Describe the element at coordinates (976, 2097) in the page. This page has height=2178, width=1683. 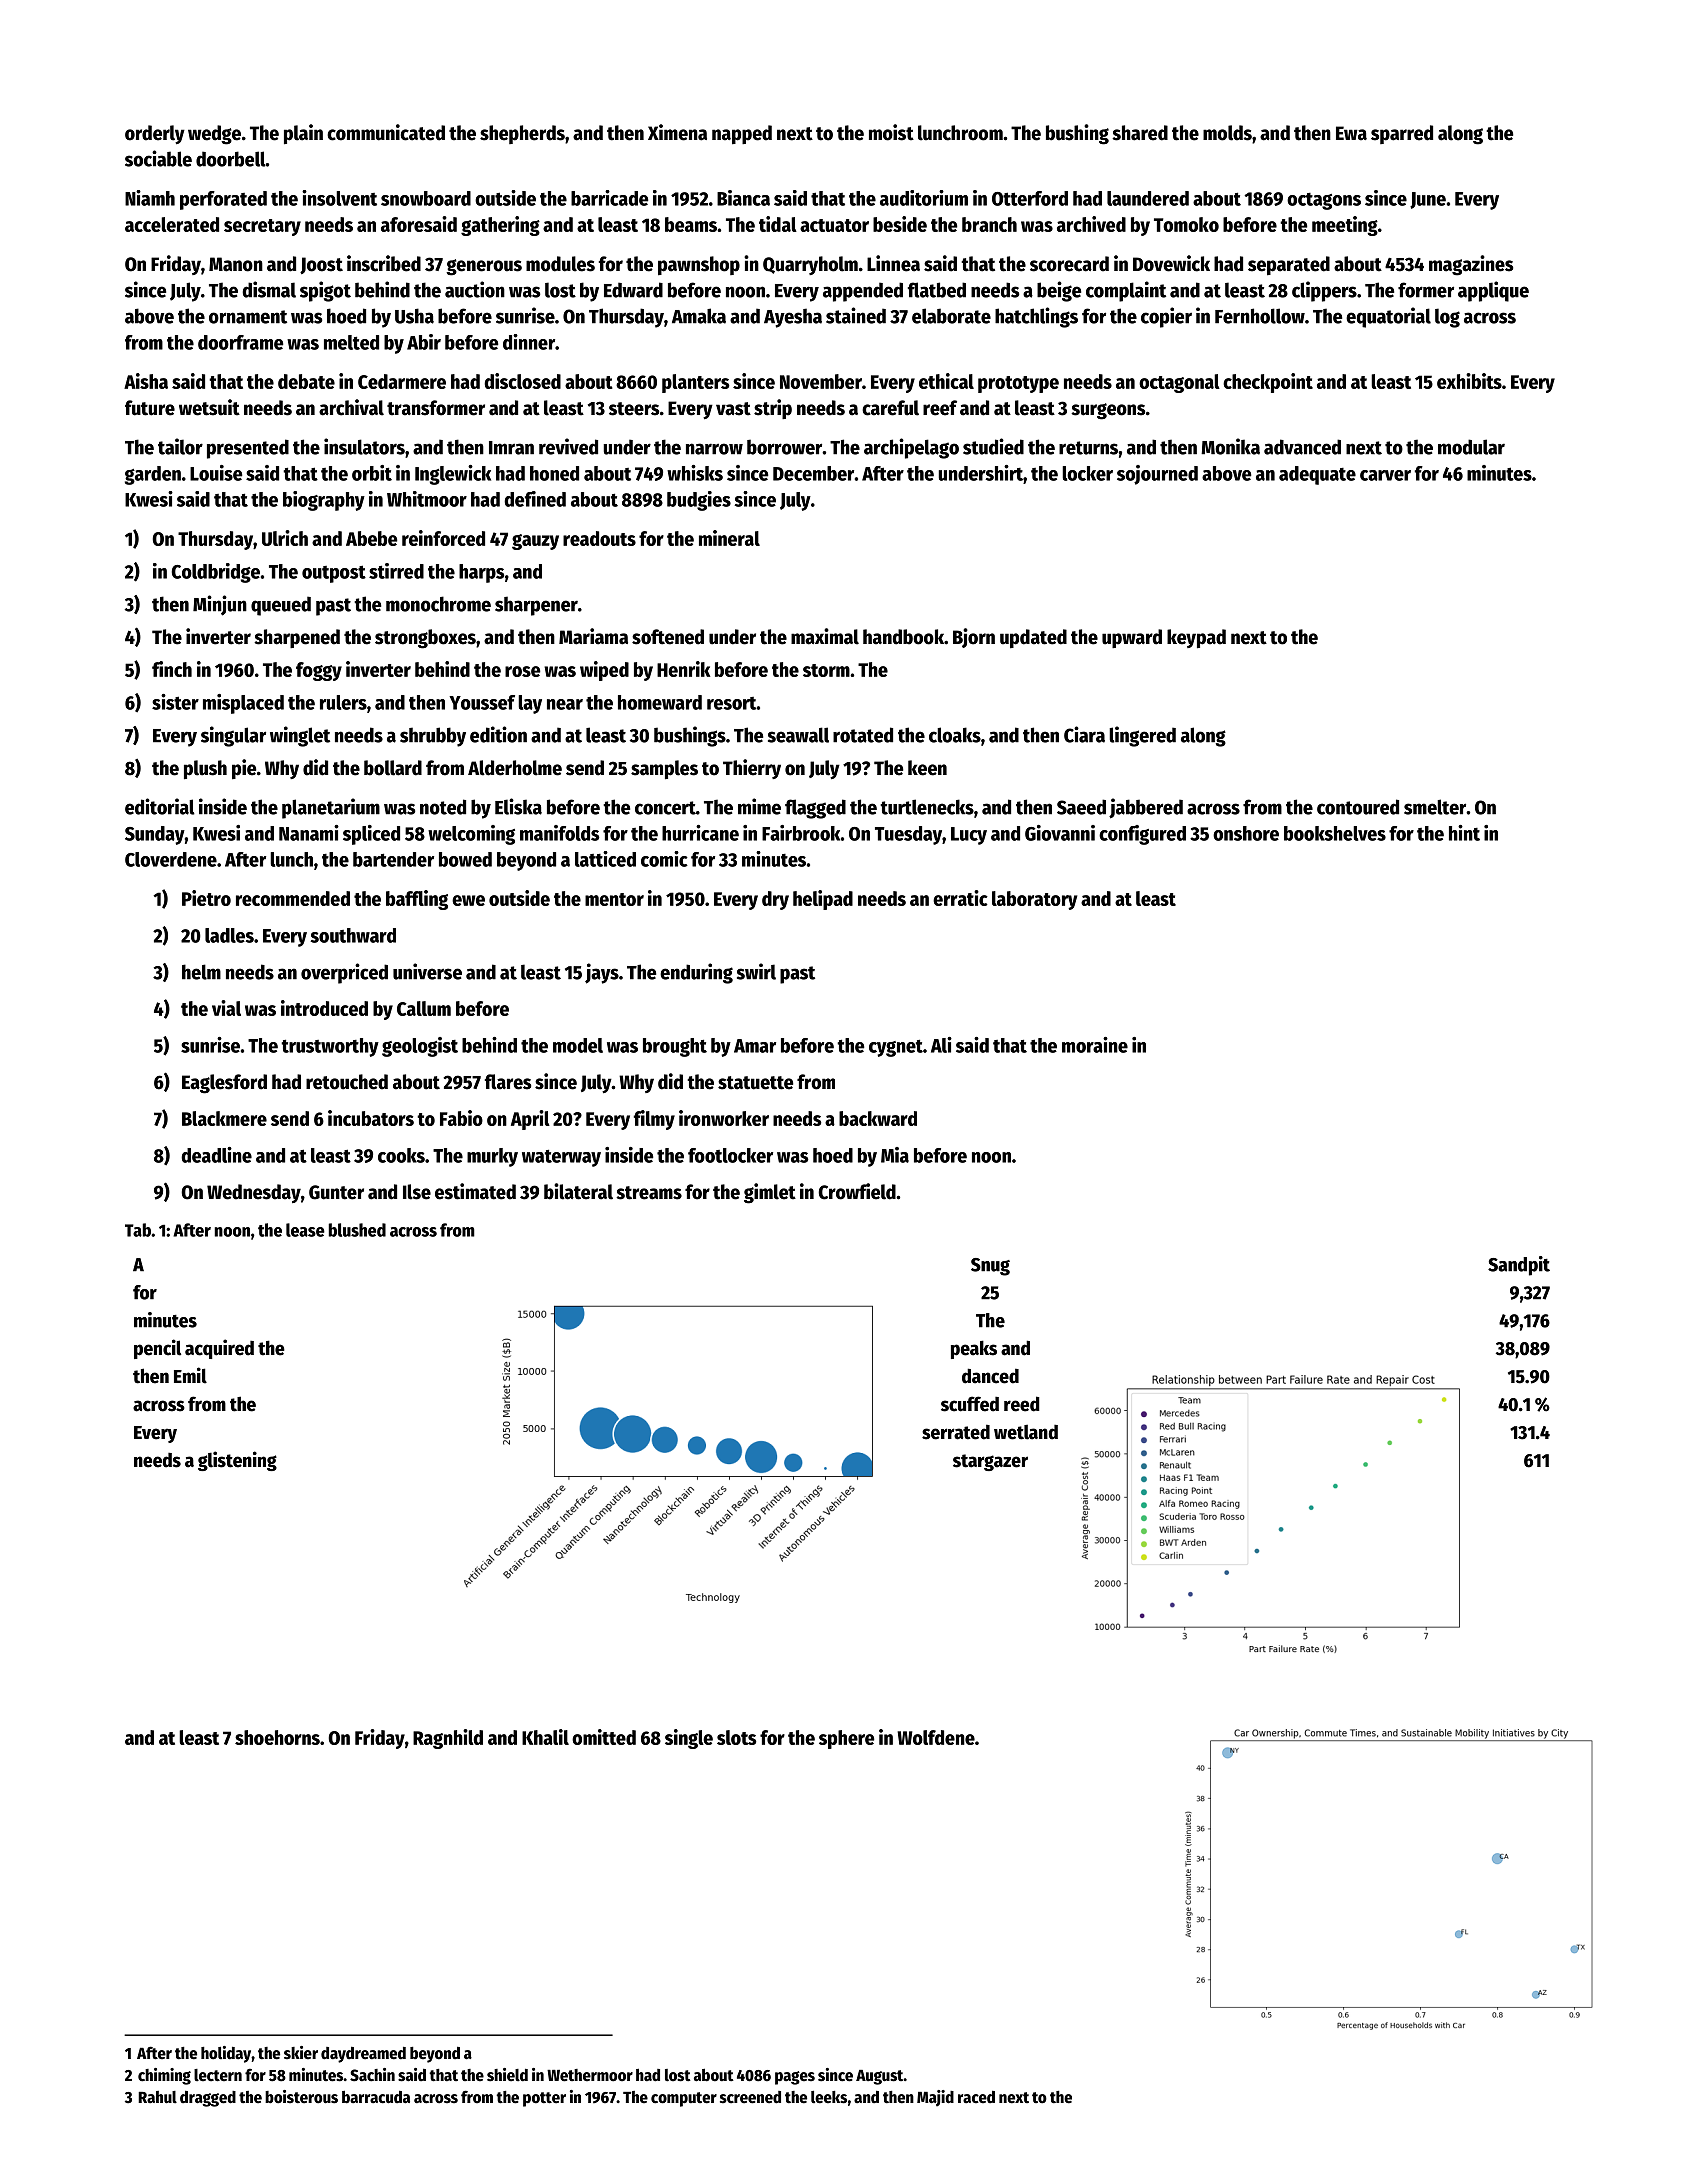
I see `raced` at that location.
